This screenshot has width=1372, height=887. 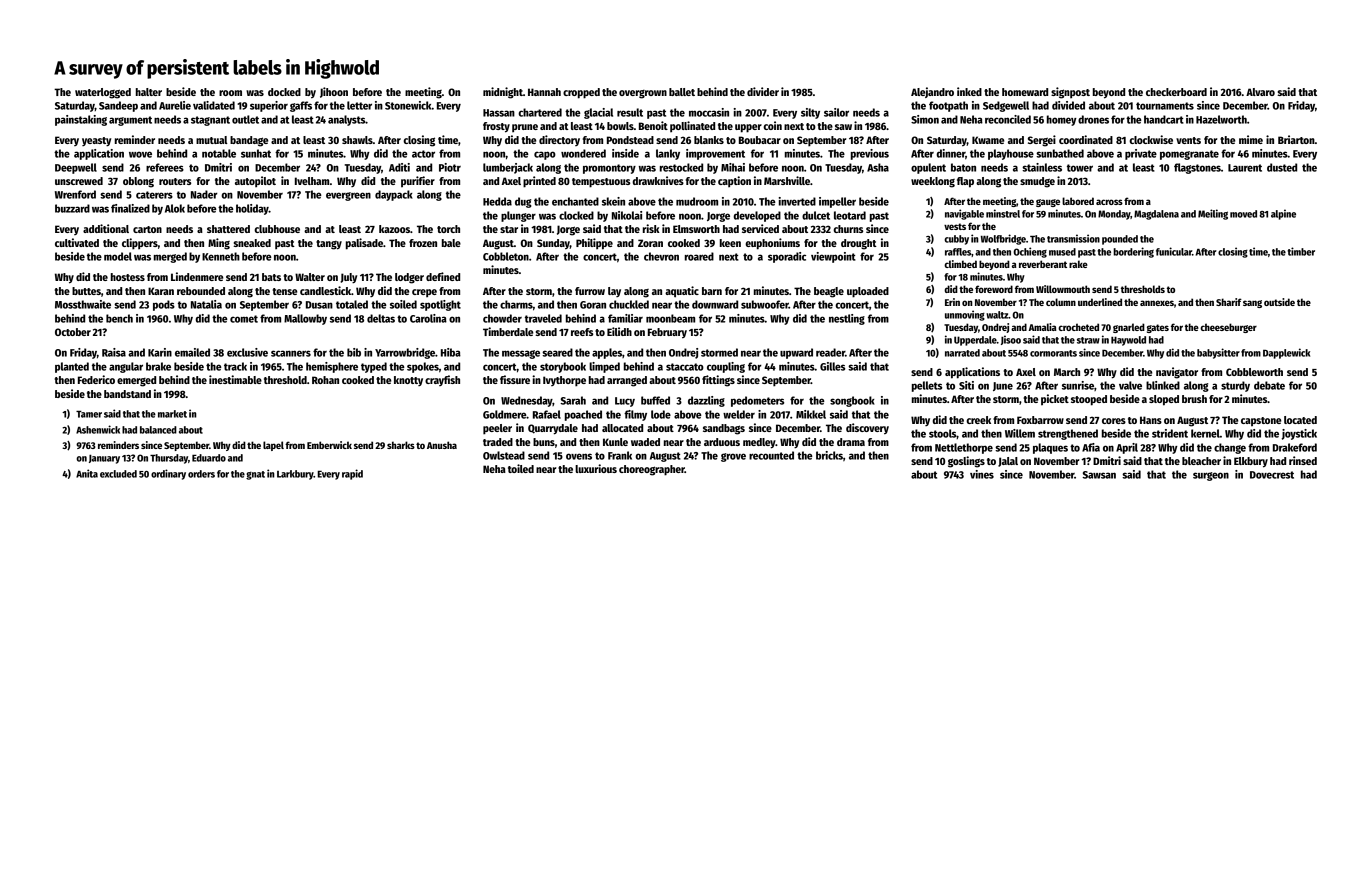 What do you see at coordinates (932, 92) in the screenshot?
I see `Alejandro` at bounding box center [932, 92].
